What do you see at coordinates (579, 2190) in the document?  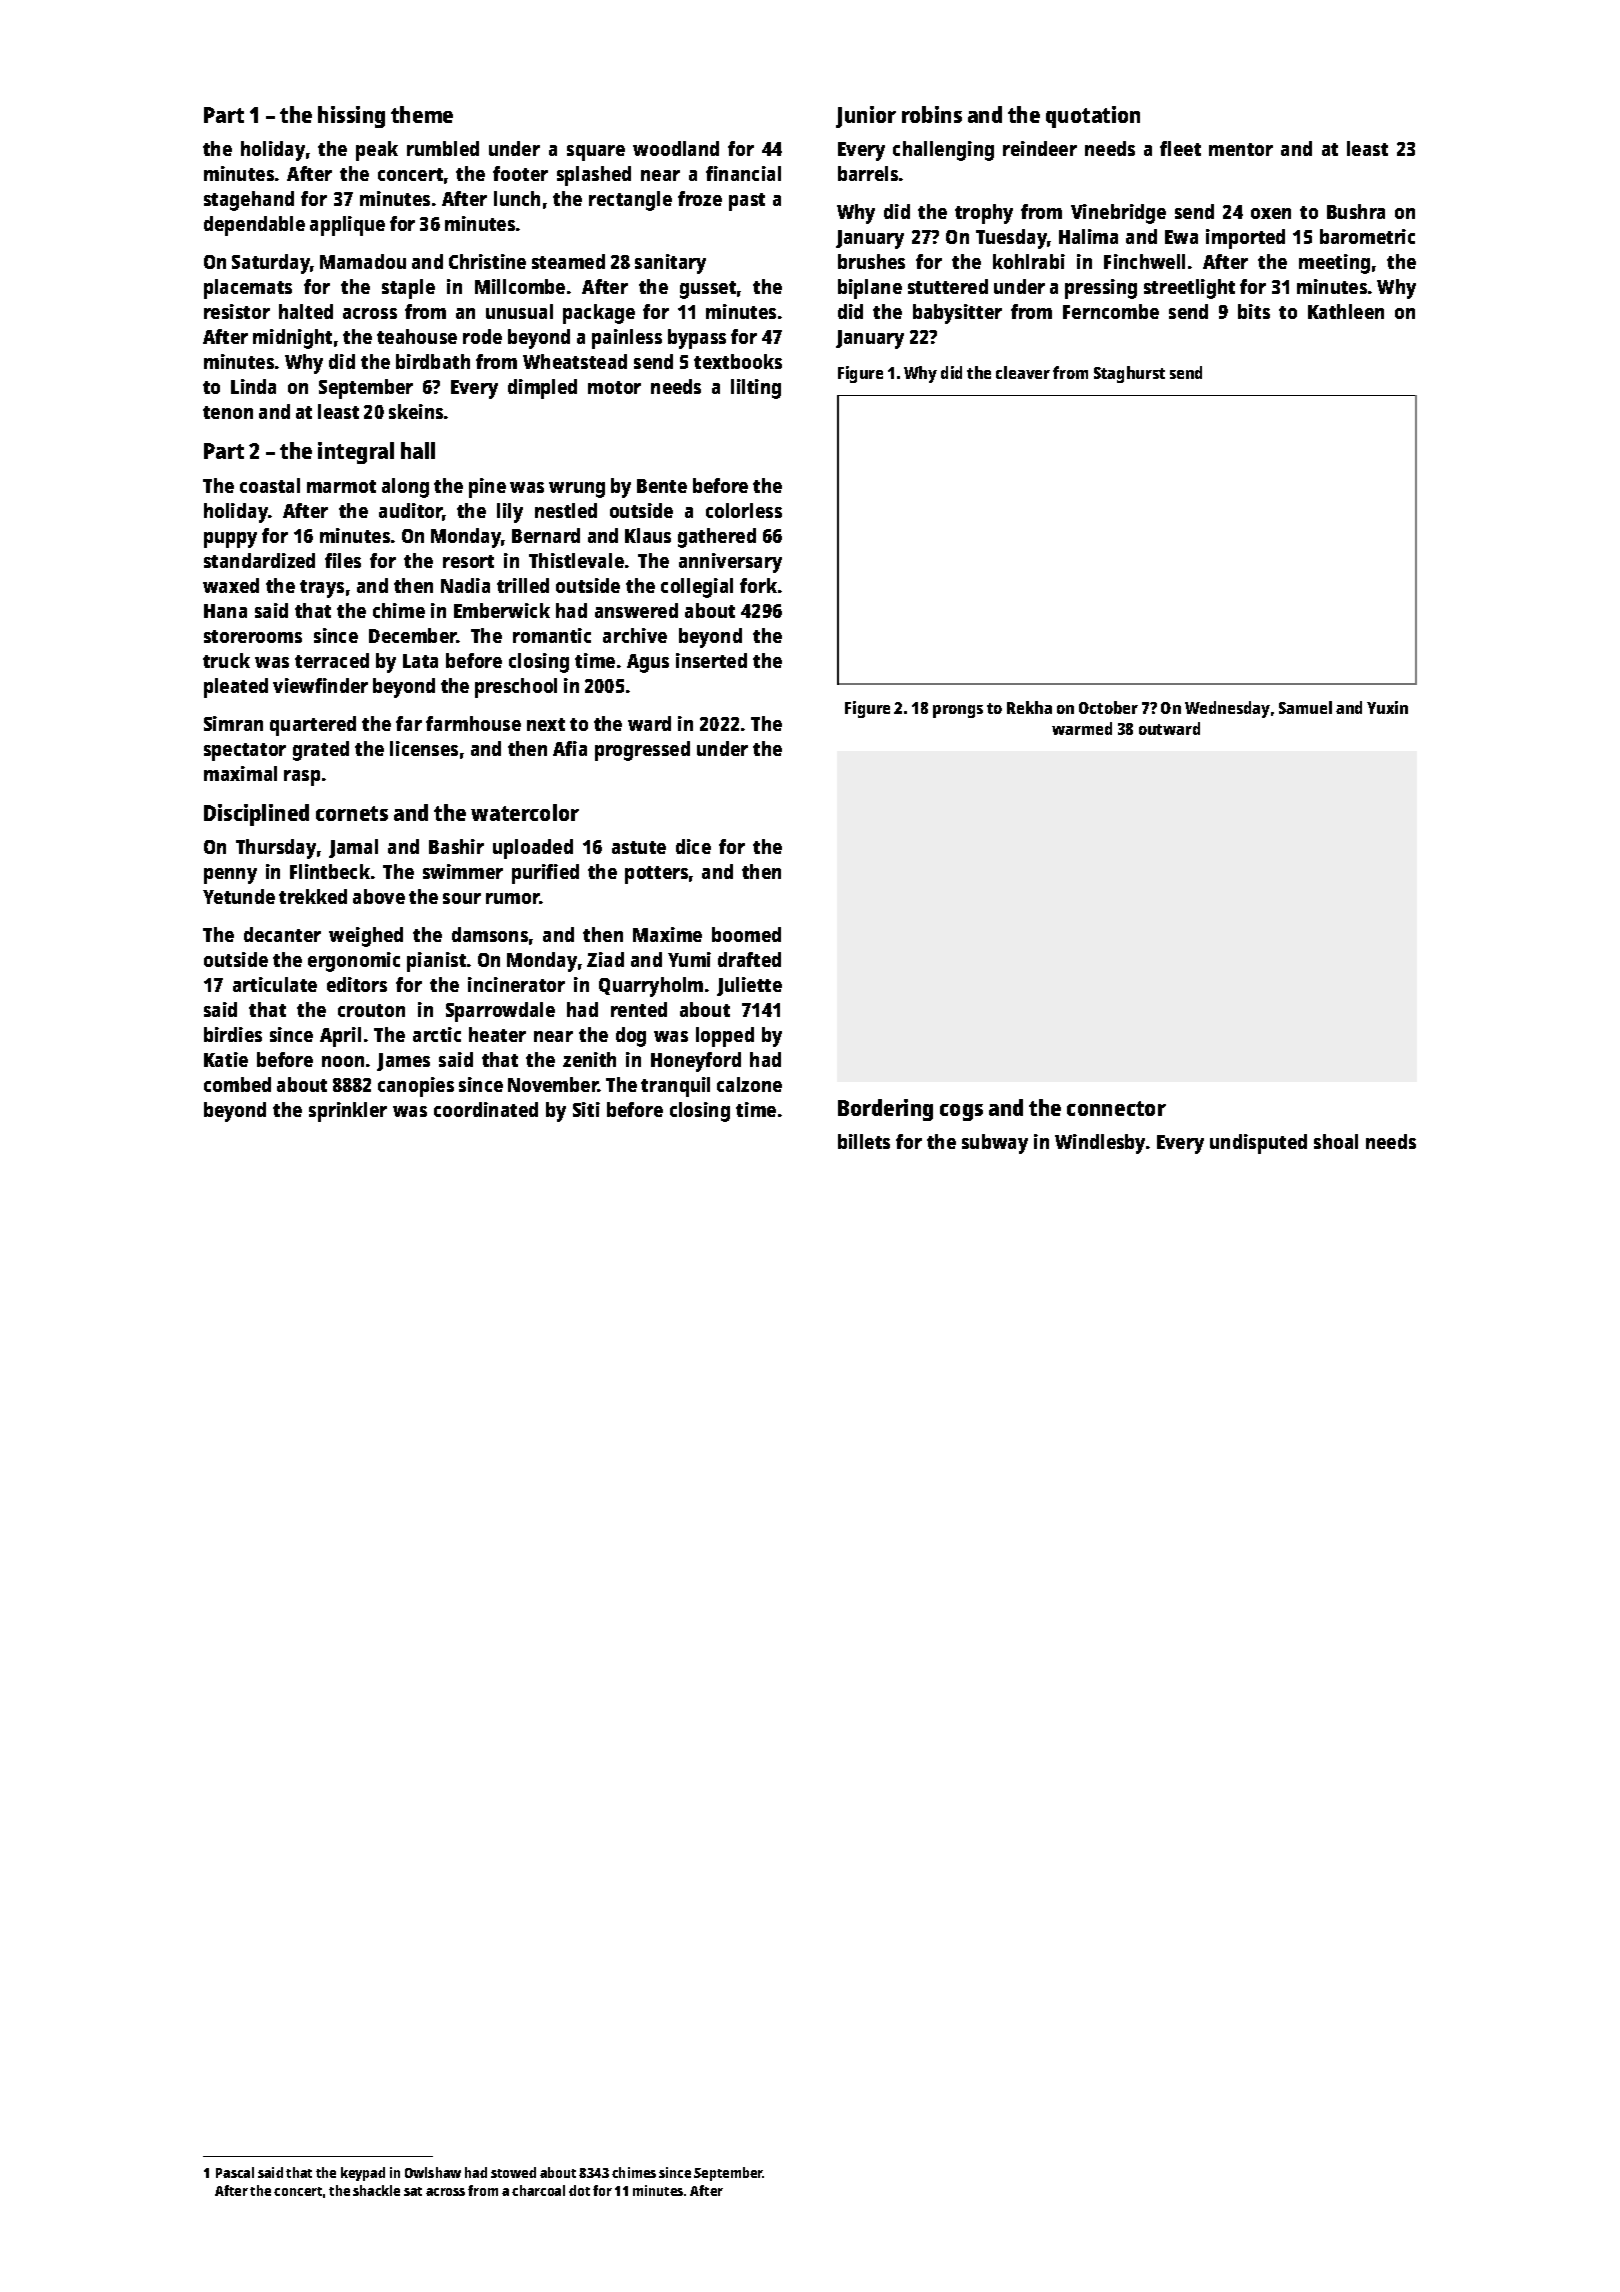 I see `dot` at bounding box center [579, 2190].
